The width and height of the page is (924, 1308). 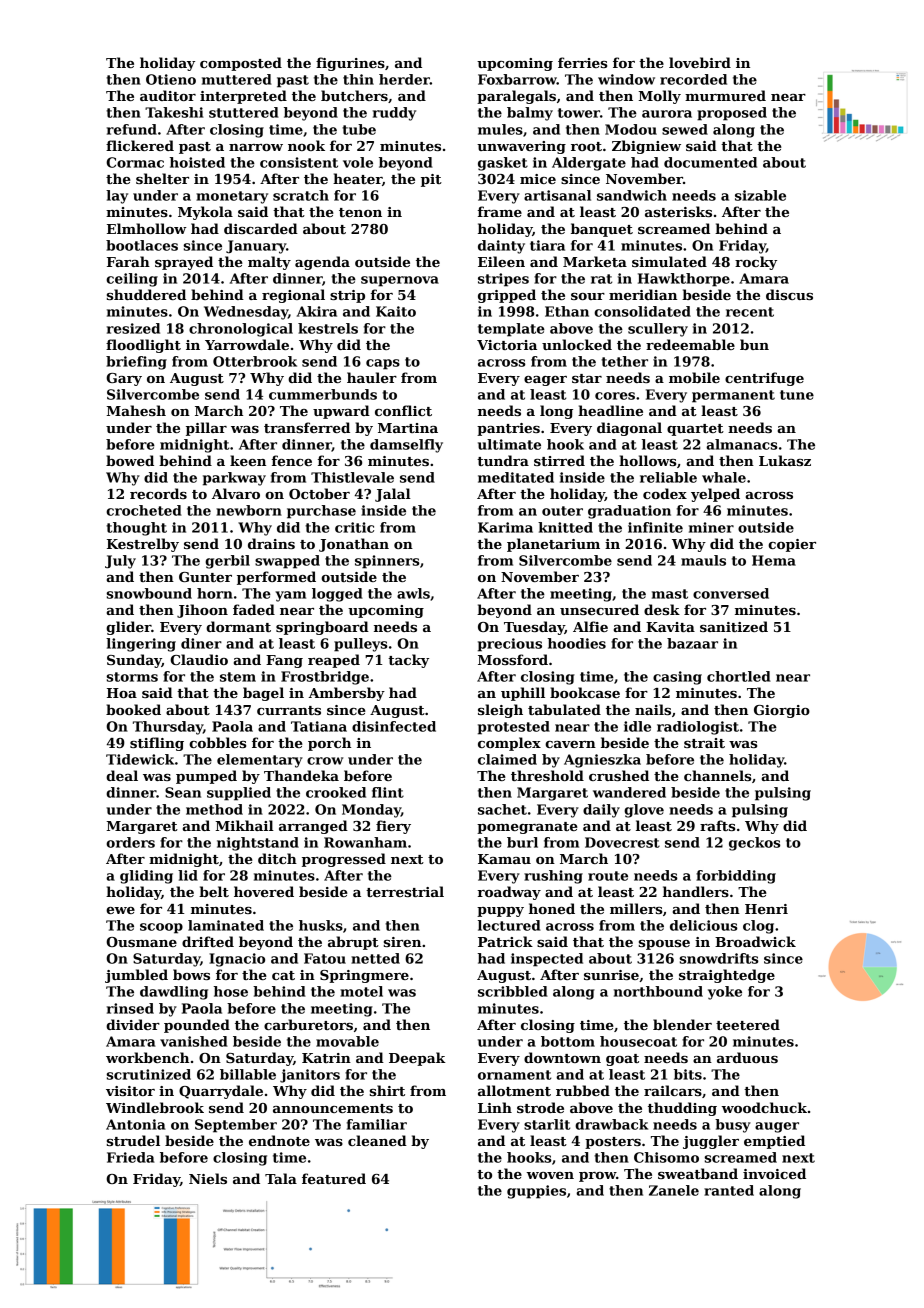 What do you see at coordinates (132, 129) in the page?
I see `refund` at bounding box center [132, 129].
